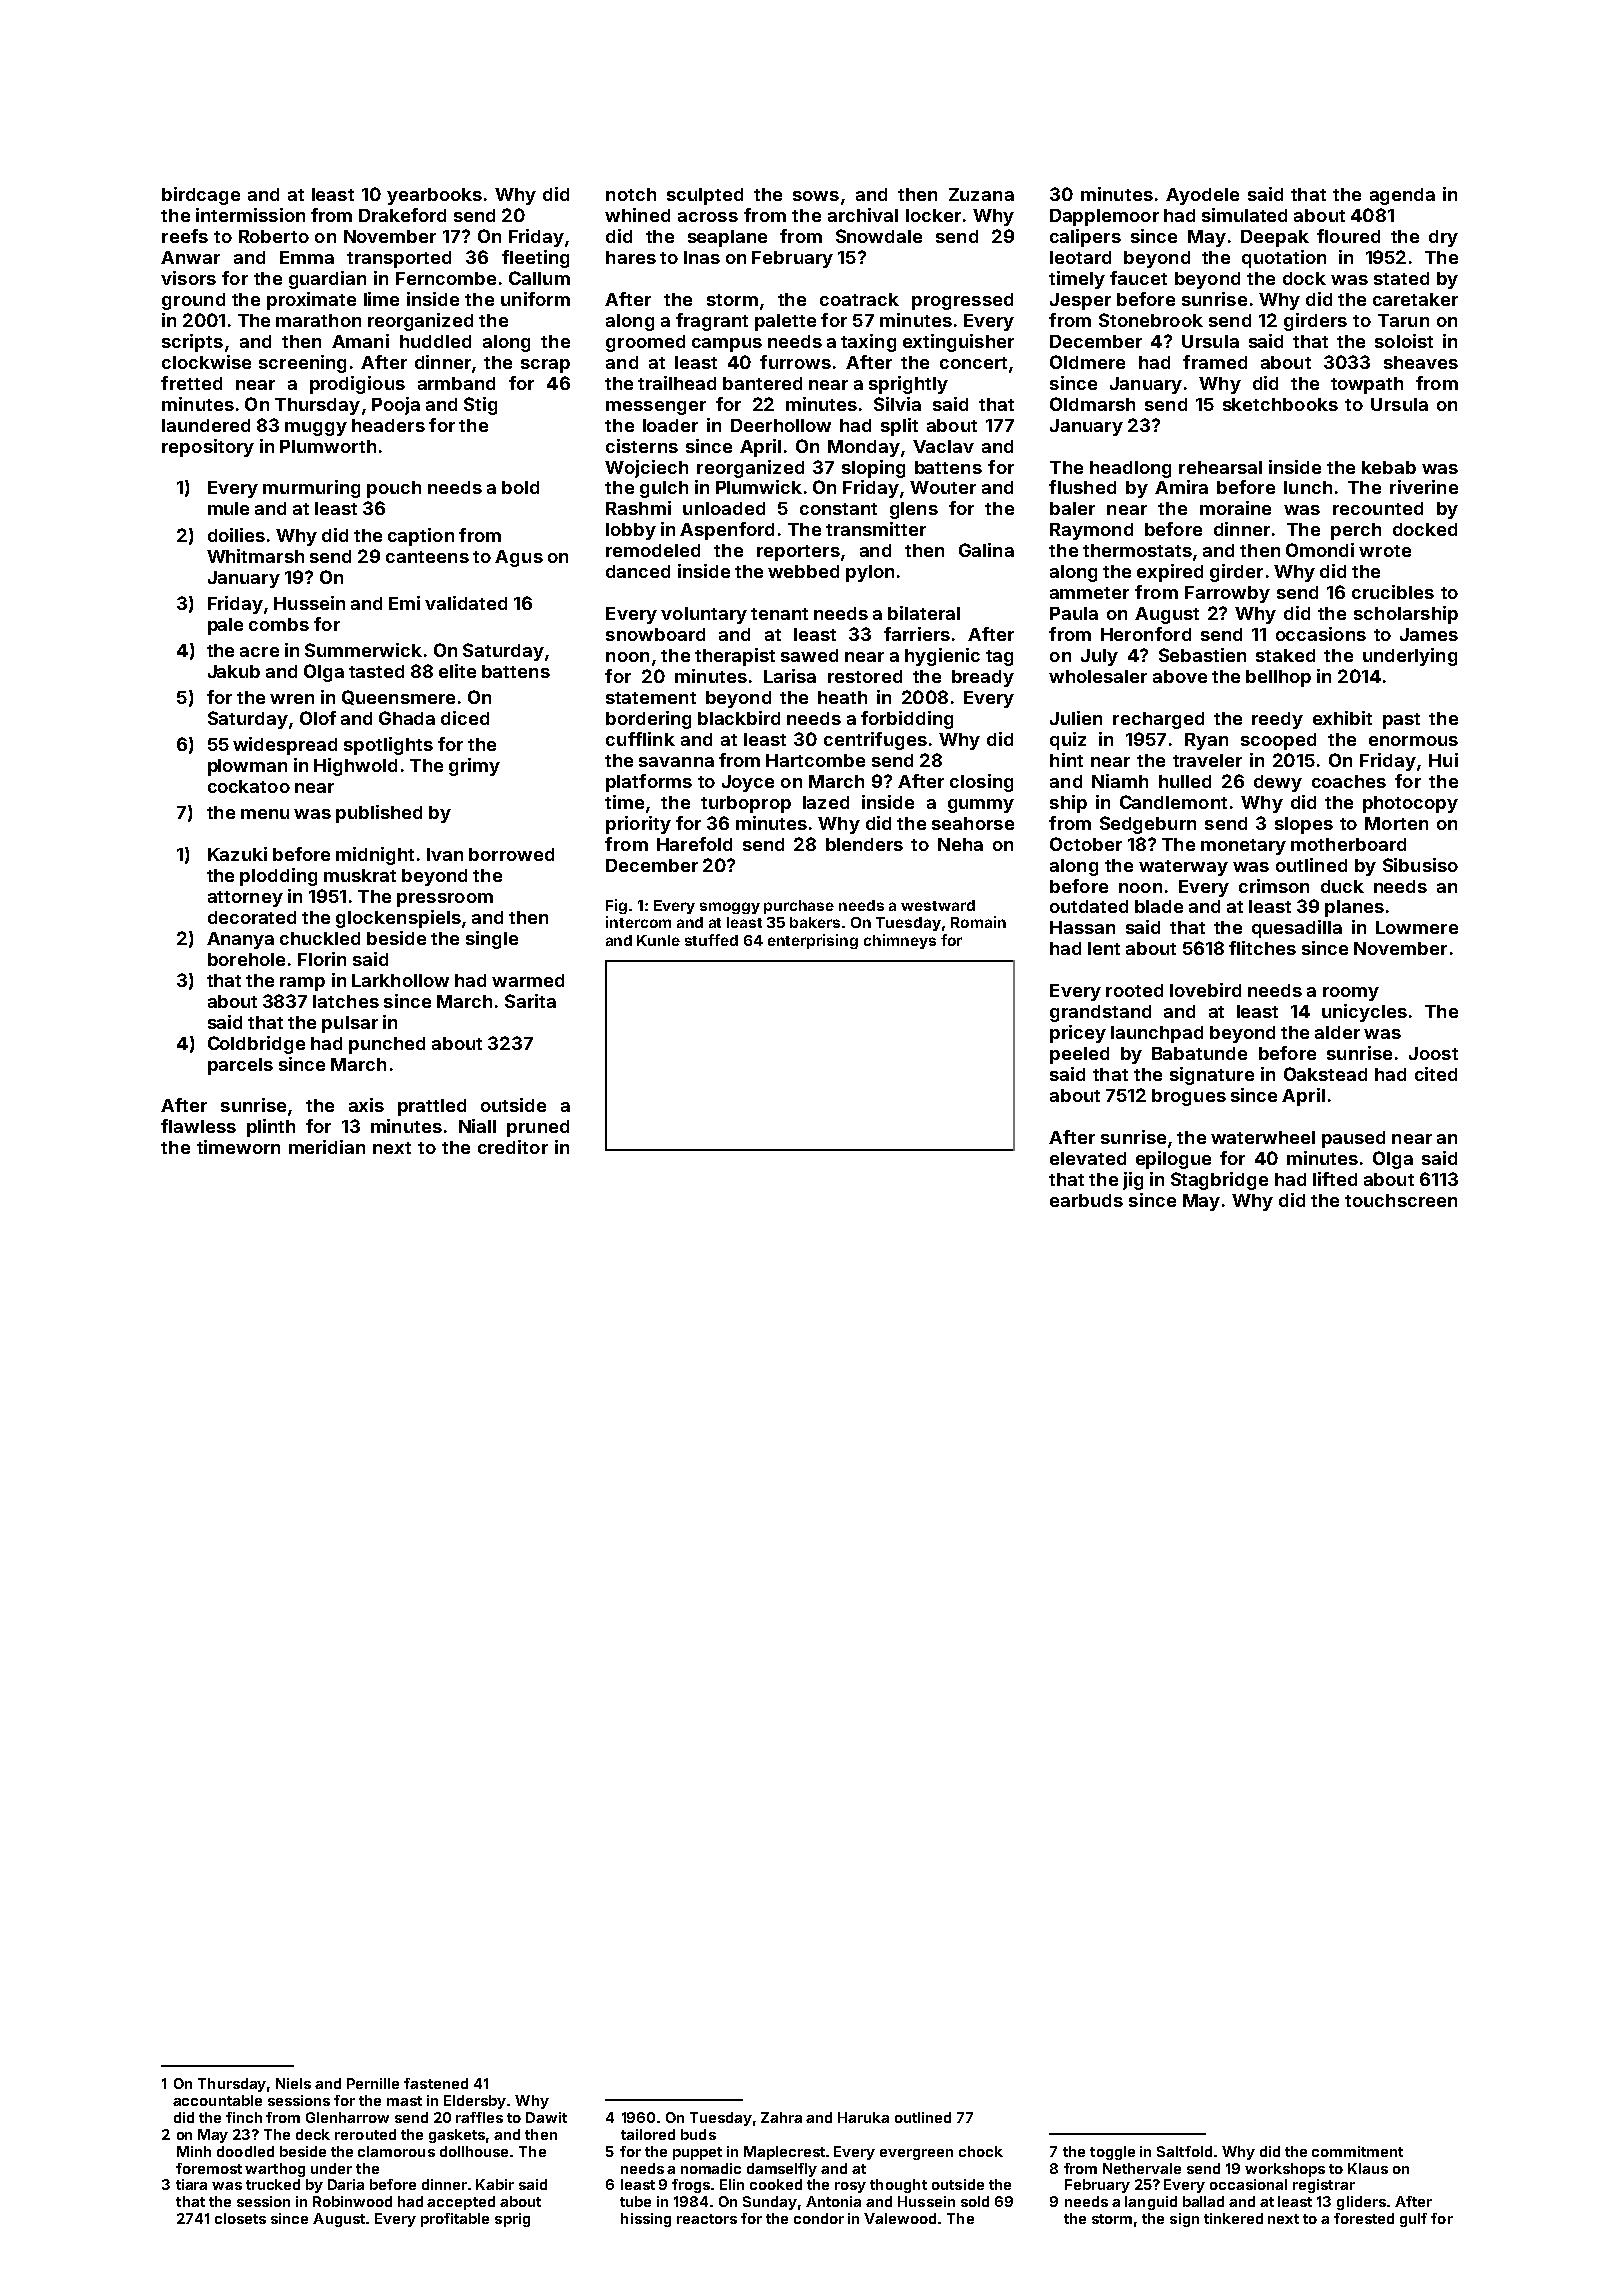 This screenshot has height=2292, width=1620. I want to click on Tarun, so click(1403, 320).
